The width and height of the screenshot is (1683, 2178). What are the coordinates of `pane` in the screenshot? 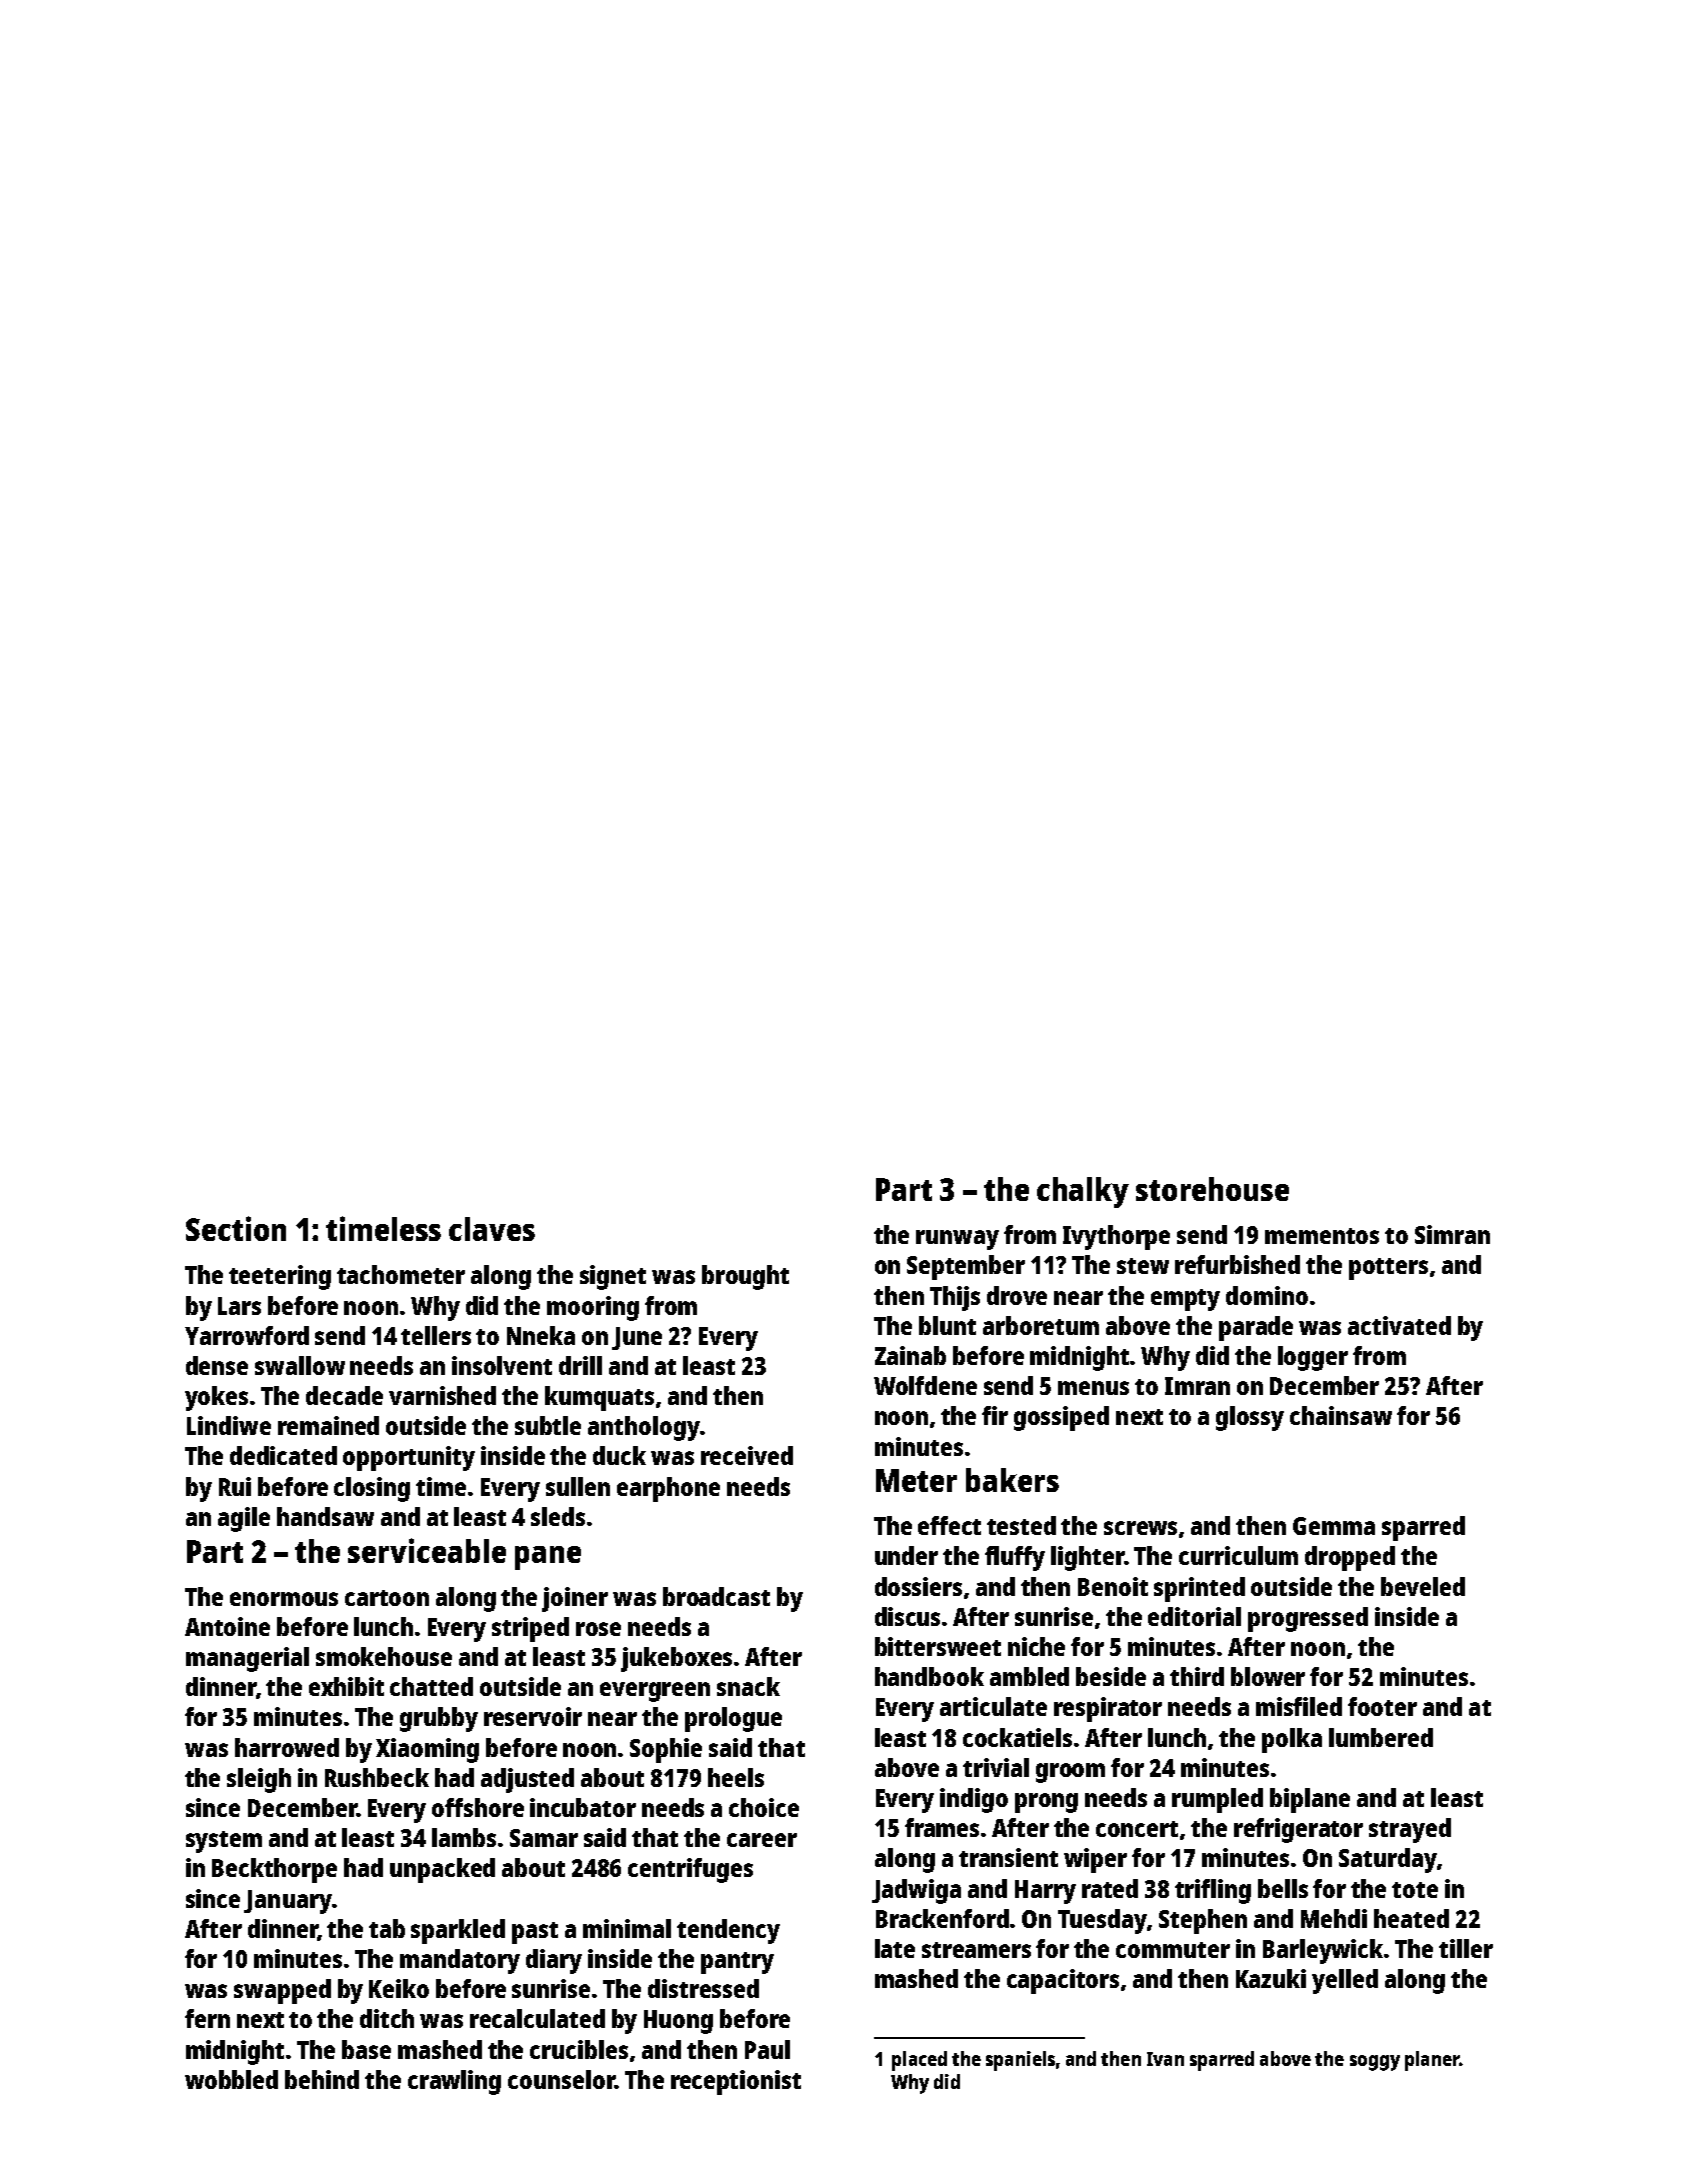 It's located at (548, 1558).
